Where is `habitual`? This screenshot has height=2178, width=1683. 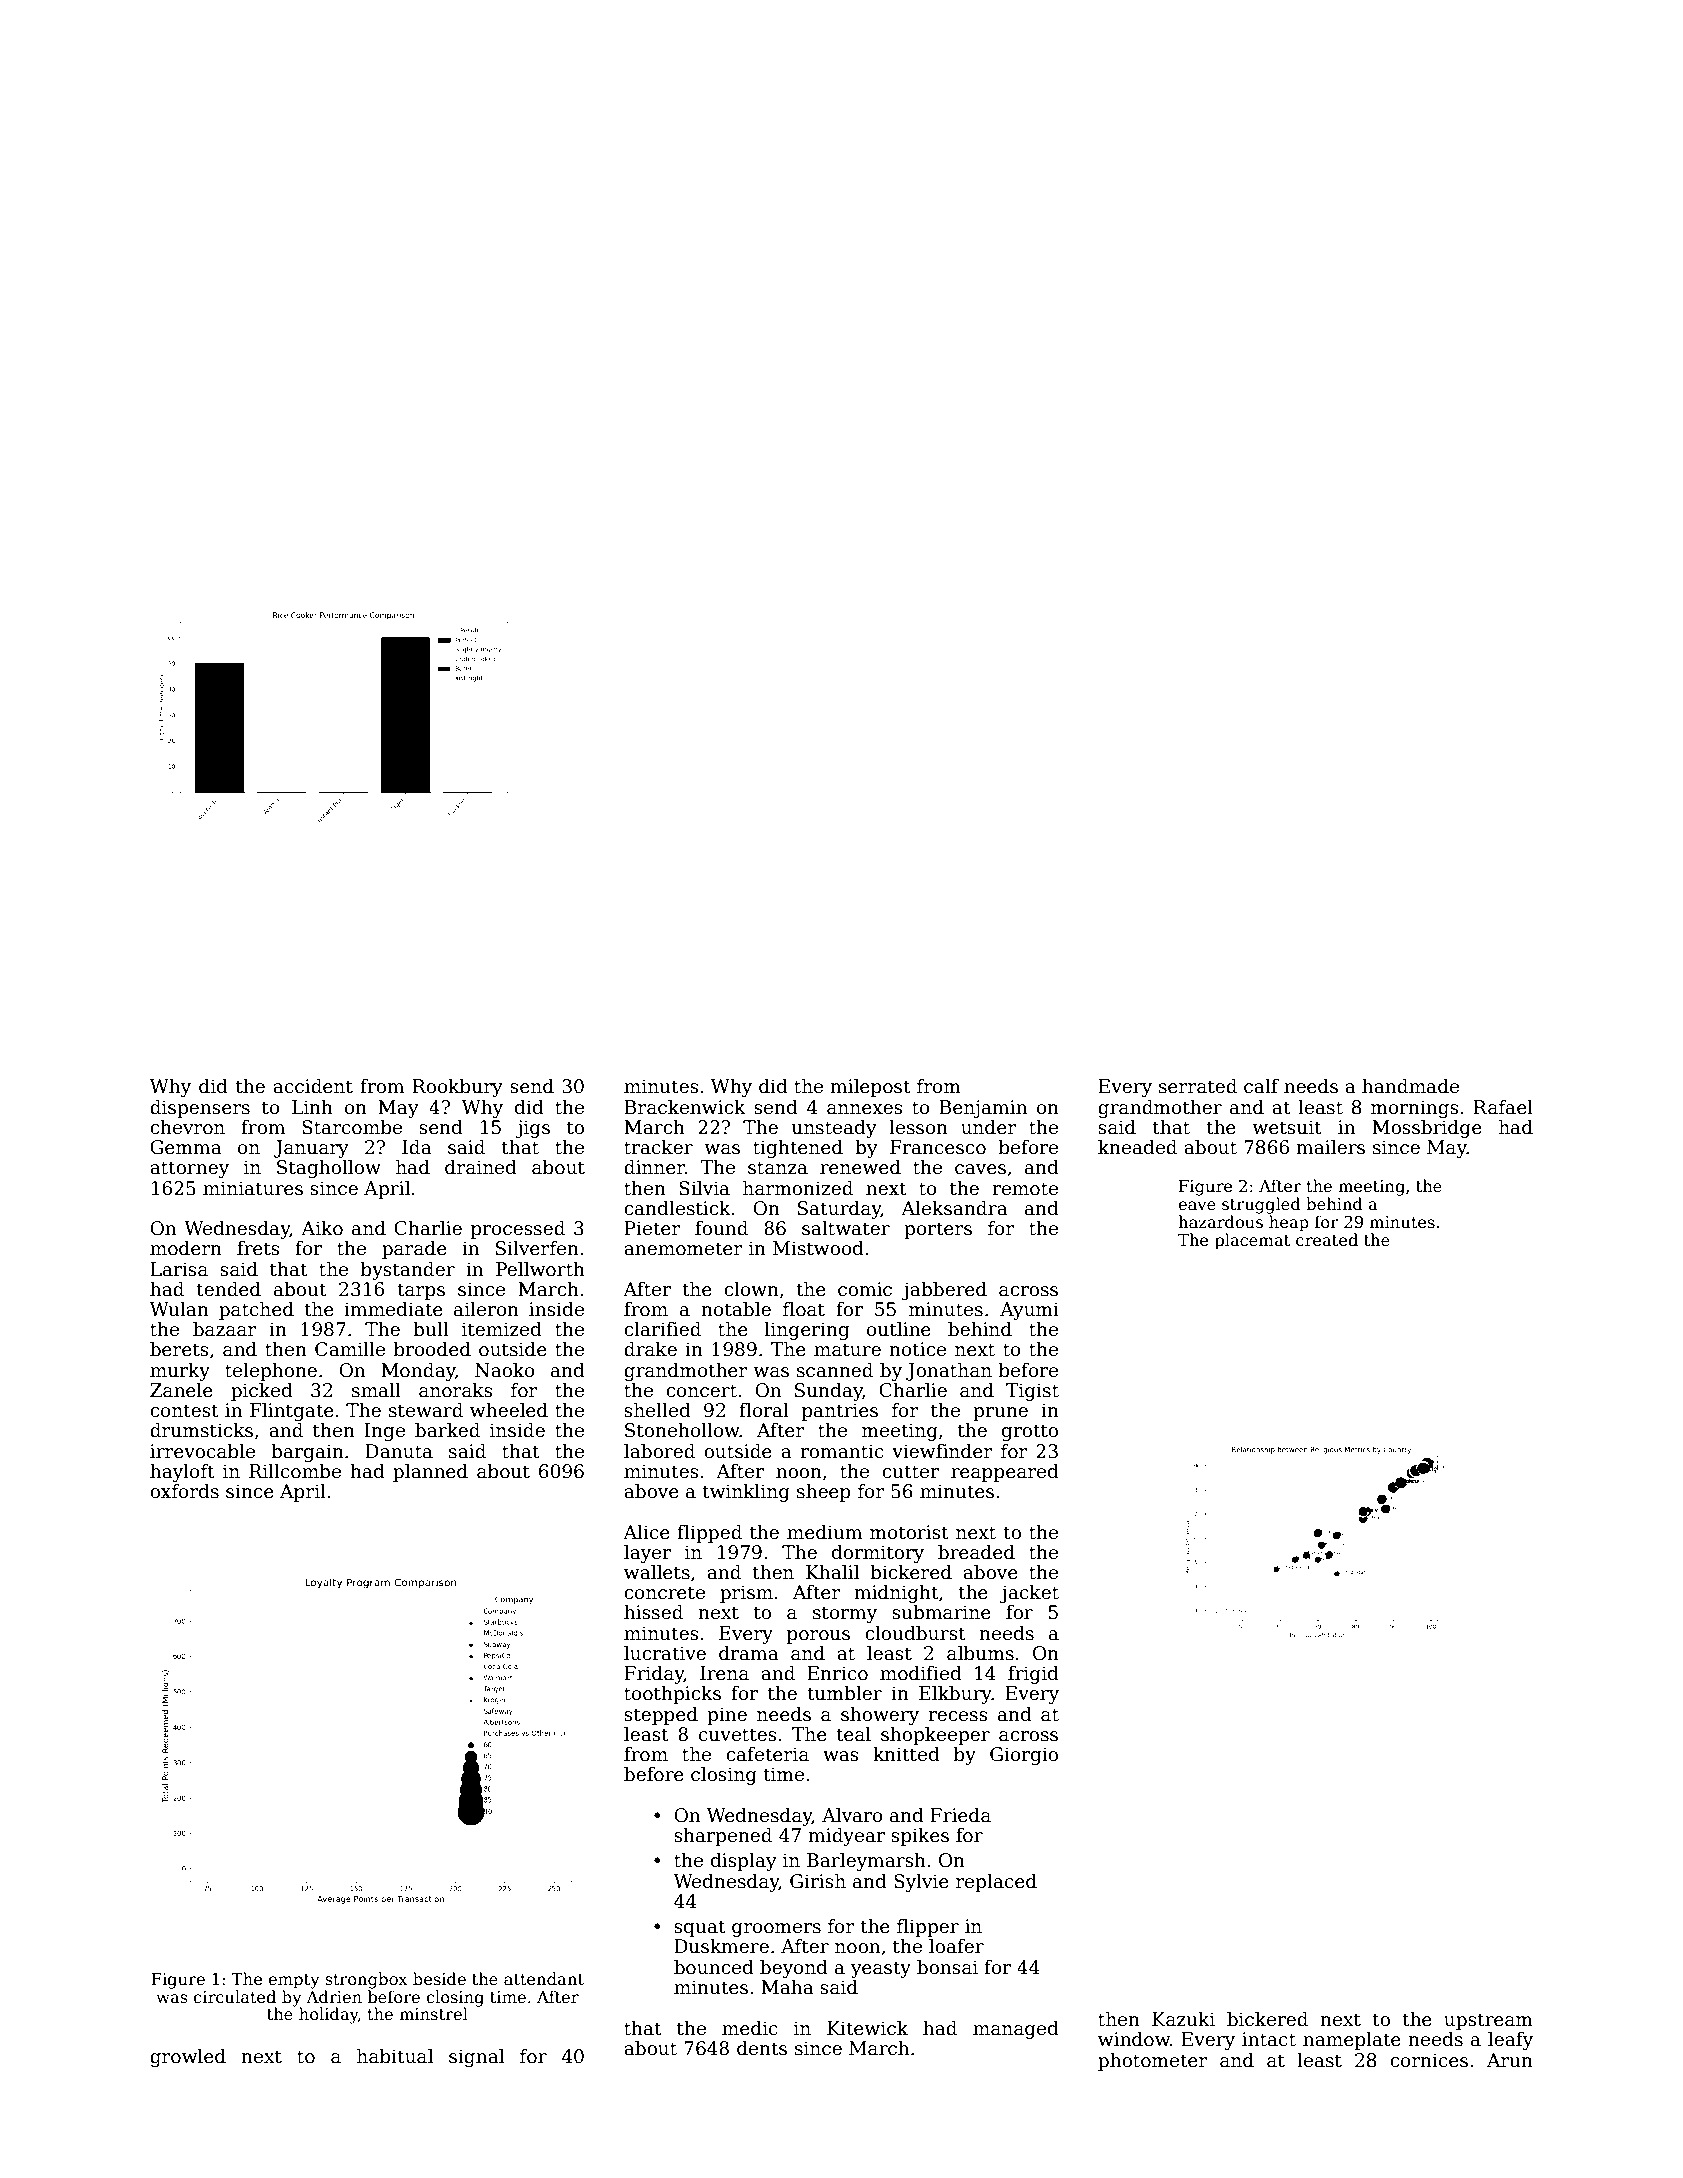 habitual is located at coordinates (395, 2056).
